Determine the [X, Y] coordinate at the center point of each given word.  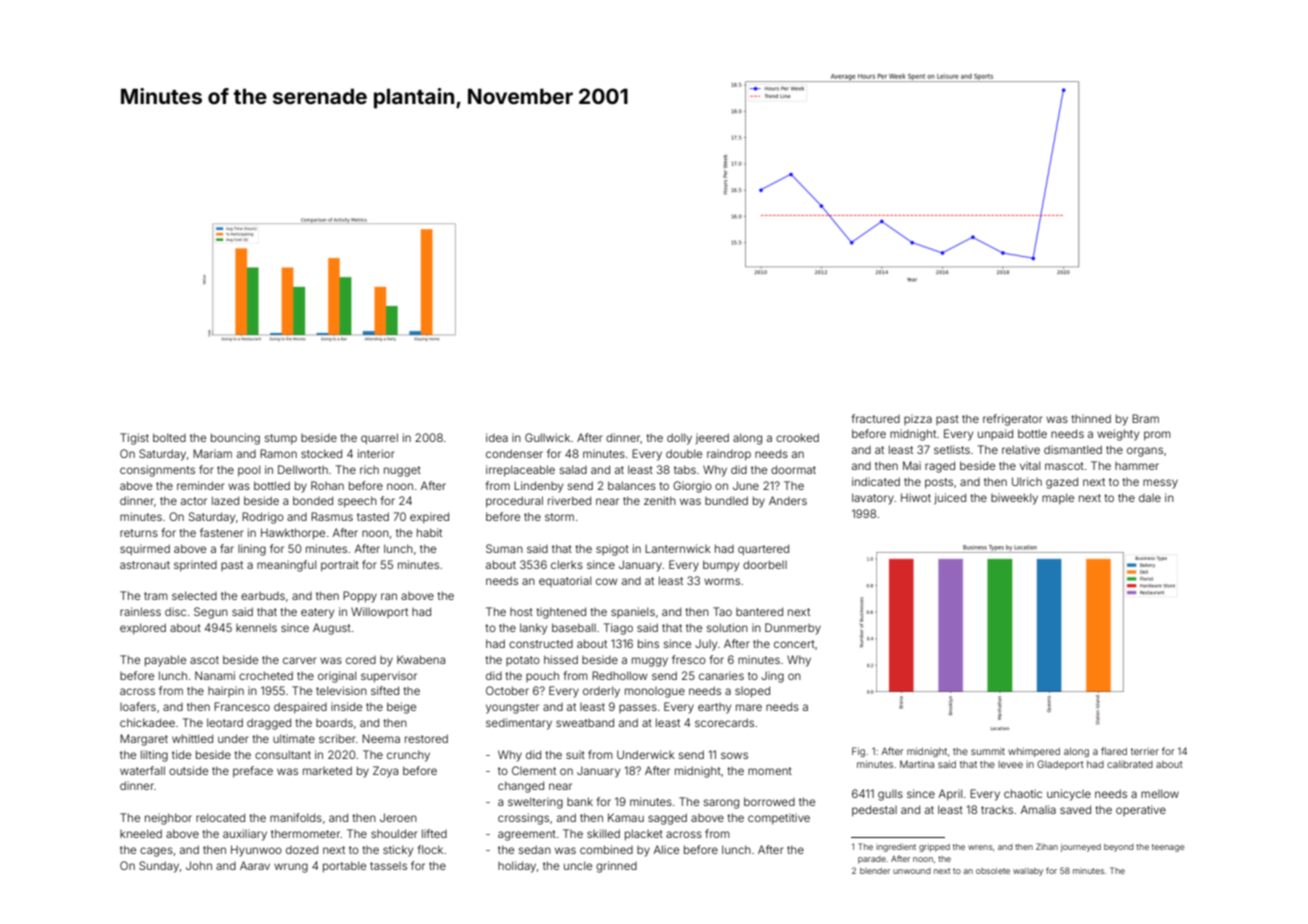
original [337, 677]
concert [794, 644]
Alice [666, 849]
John [199, 865]
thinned [1091, 418]
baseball [574, 627]
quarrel [379, 438]
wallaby [1028, 872]
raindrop [729, 454]
